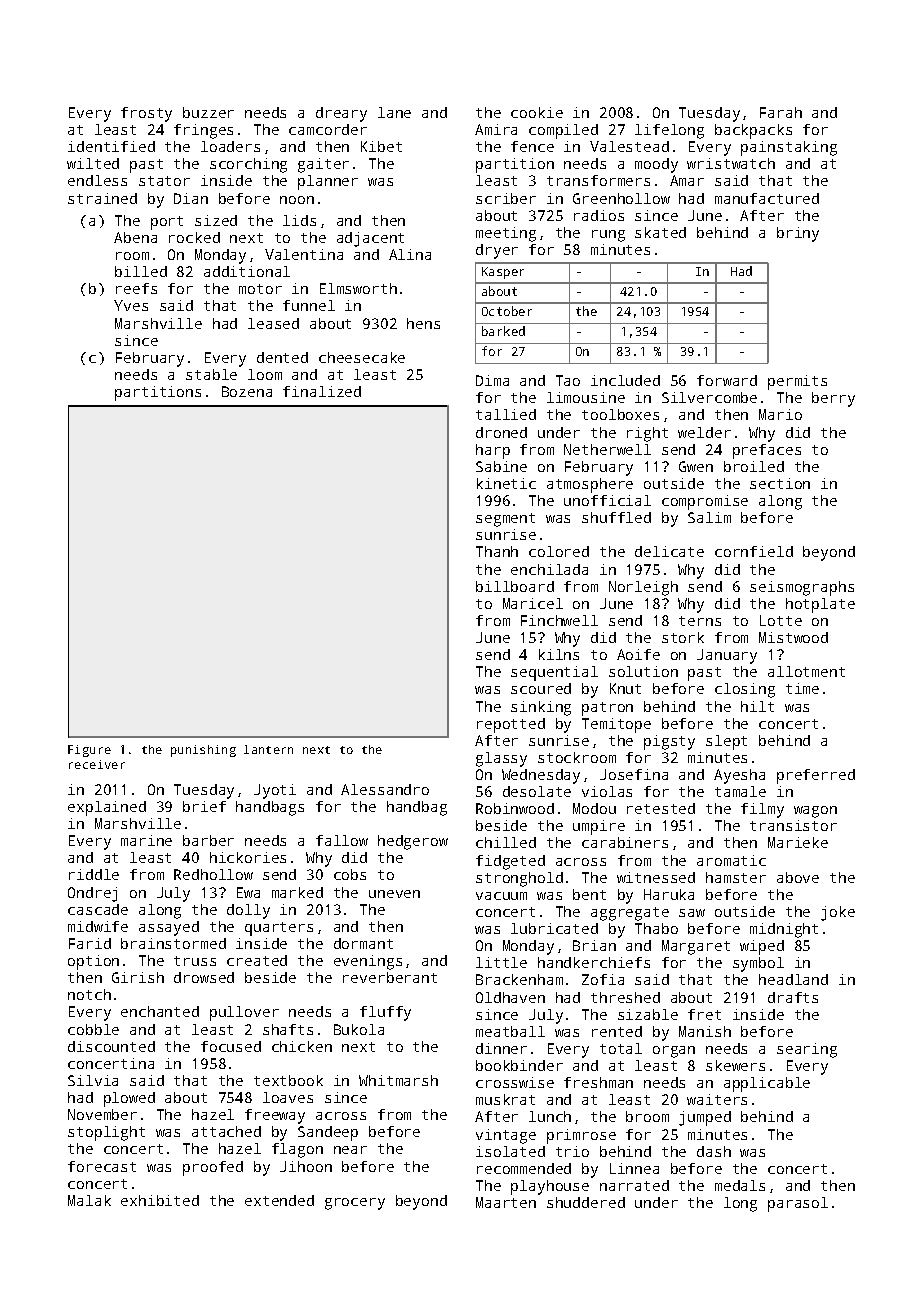 The image size is (924, 1308). I want to click on exhibited, so click(160, 1200).
